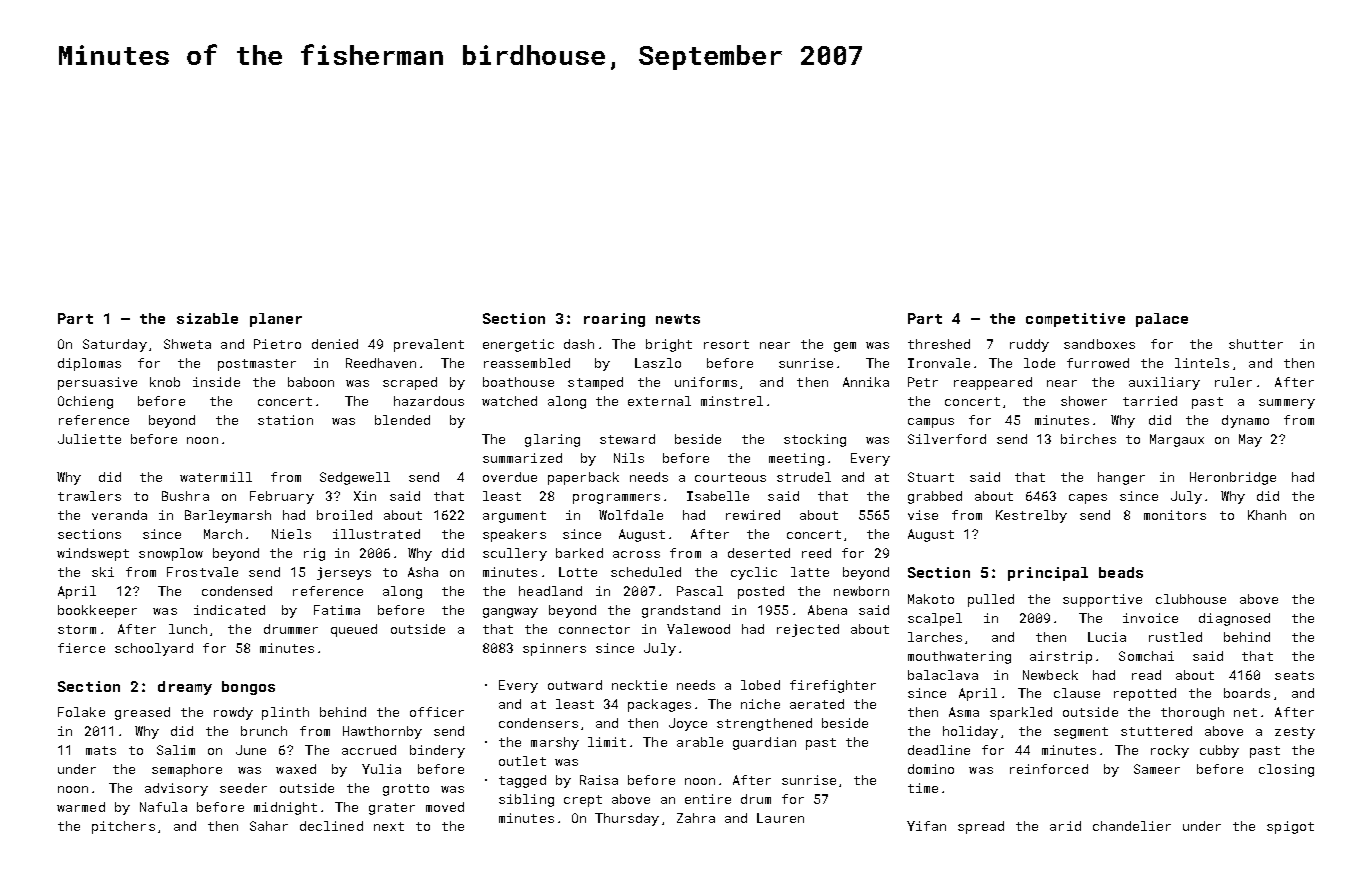 The width and height of the page is (1372, 887). Describe the element at coordinates (331, 826) in the page. I see `declined` at that location.
